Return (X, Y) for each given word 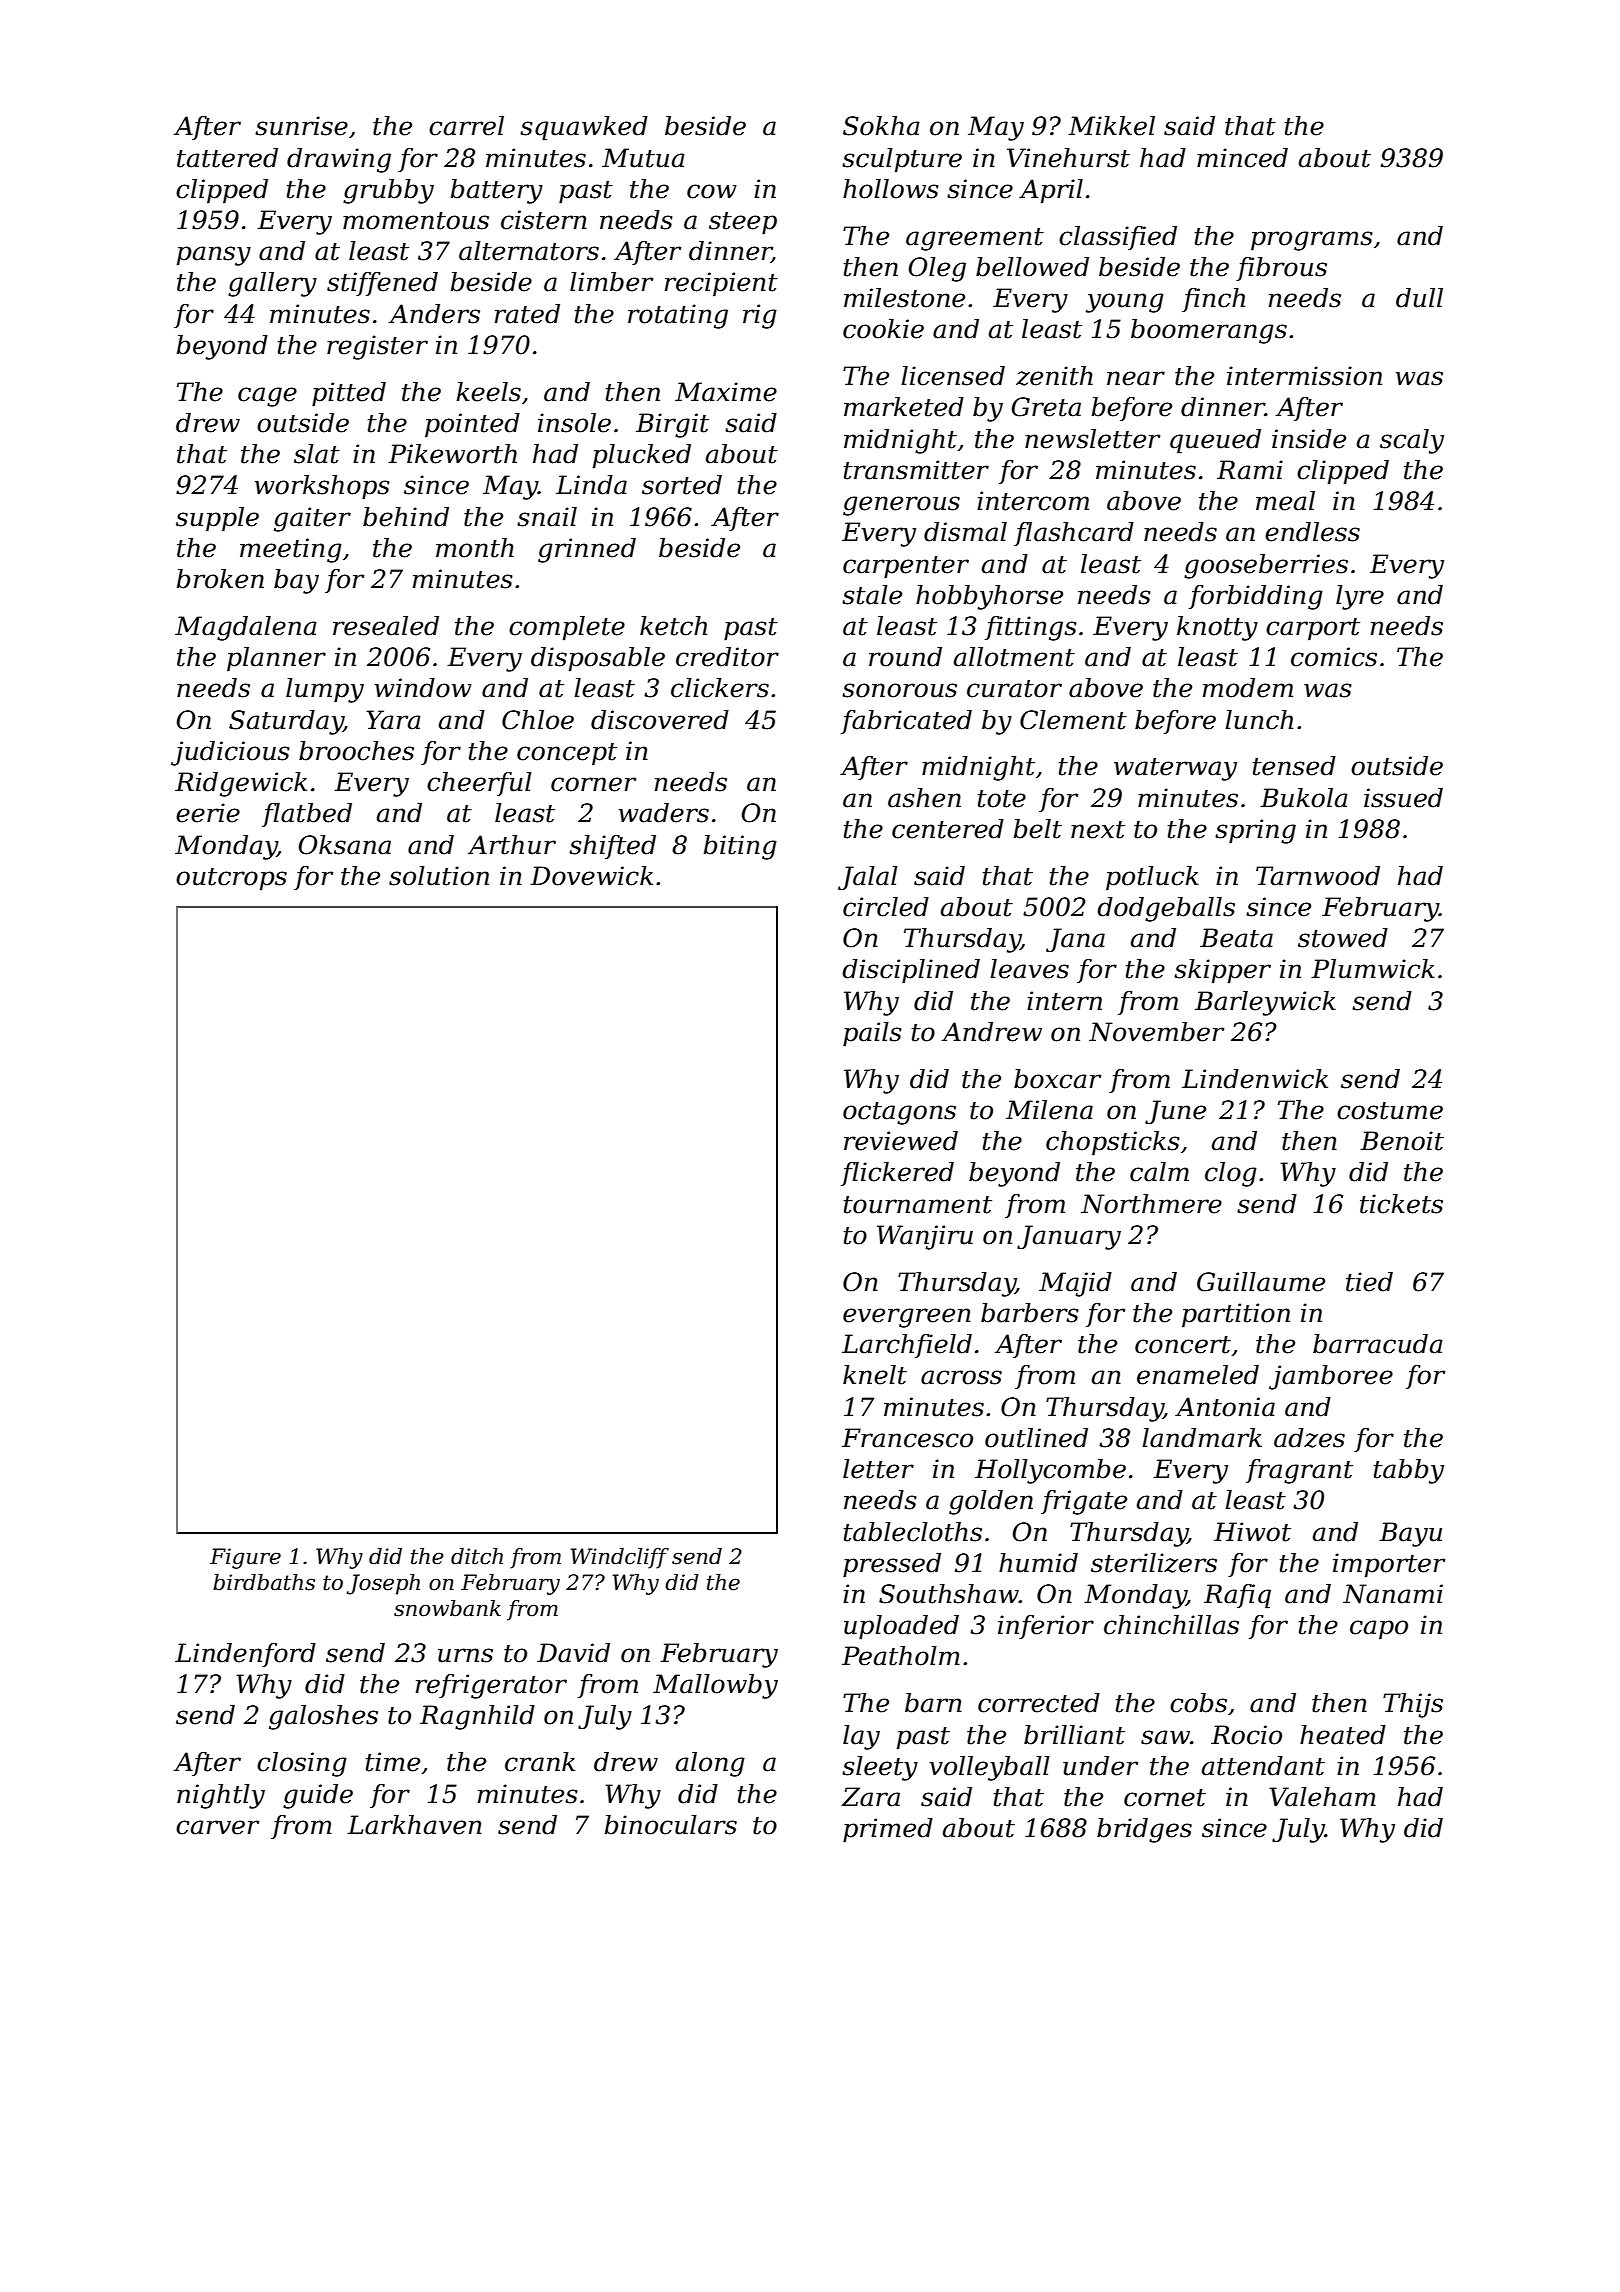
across (961, 1377)
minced (1242, 158)
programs (1312, 241)
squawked (584, 128)
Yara (393, 720)
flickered (897, 1174)
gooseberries (1266, 566)
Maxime (726, 392)
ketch (673, 626)
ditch (477, 1556)
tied (1369, 1282)
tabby (1409, 1471)
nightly (221, 1796)
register (377, 347)
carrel (466, 126)
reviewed (901, 1141)
